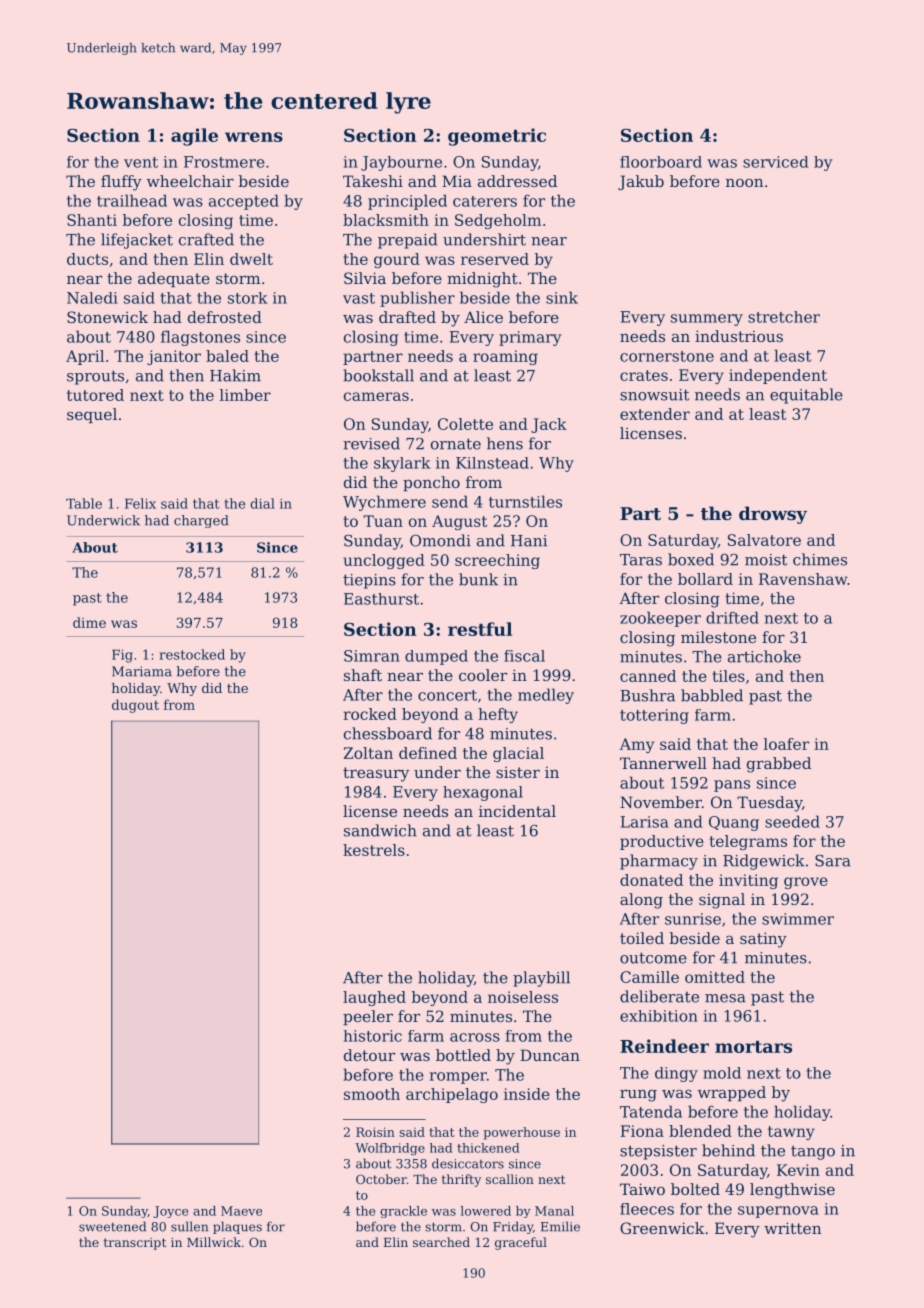 This screenshot has width=924, height=1308. What do you see at coordinates (368, 753) in the screenshot?
I see `Zoltan` at bounding box center [368, 753].
